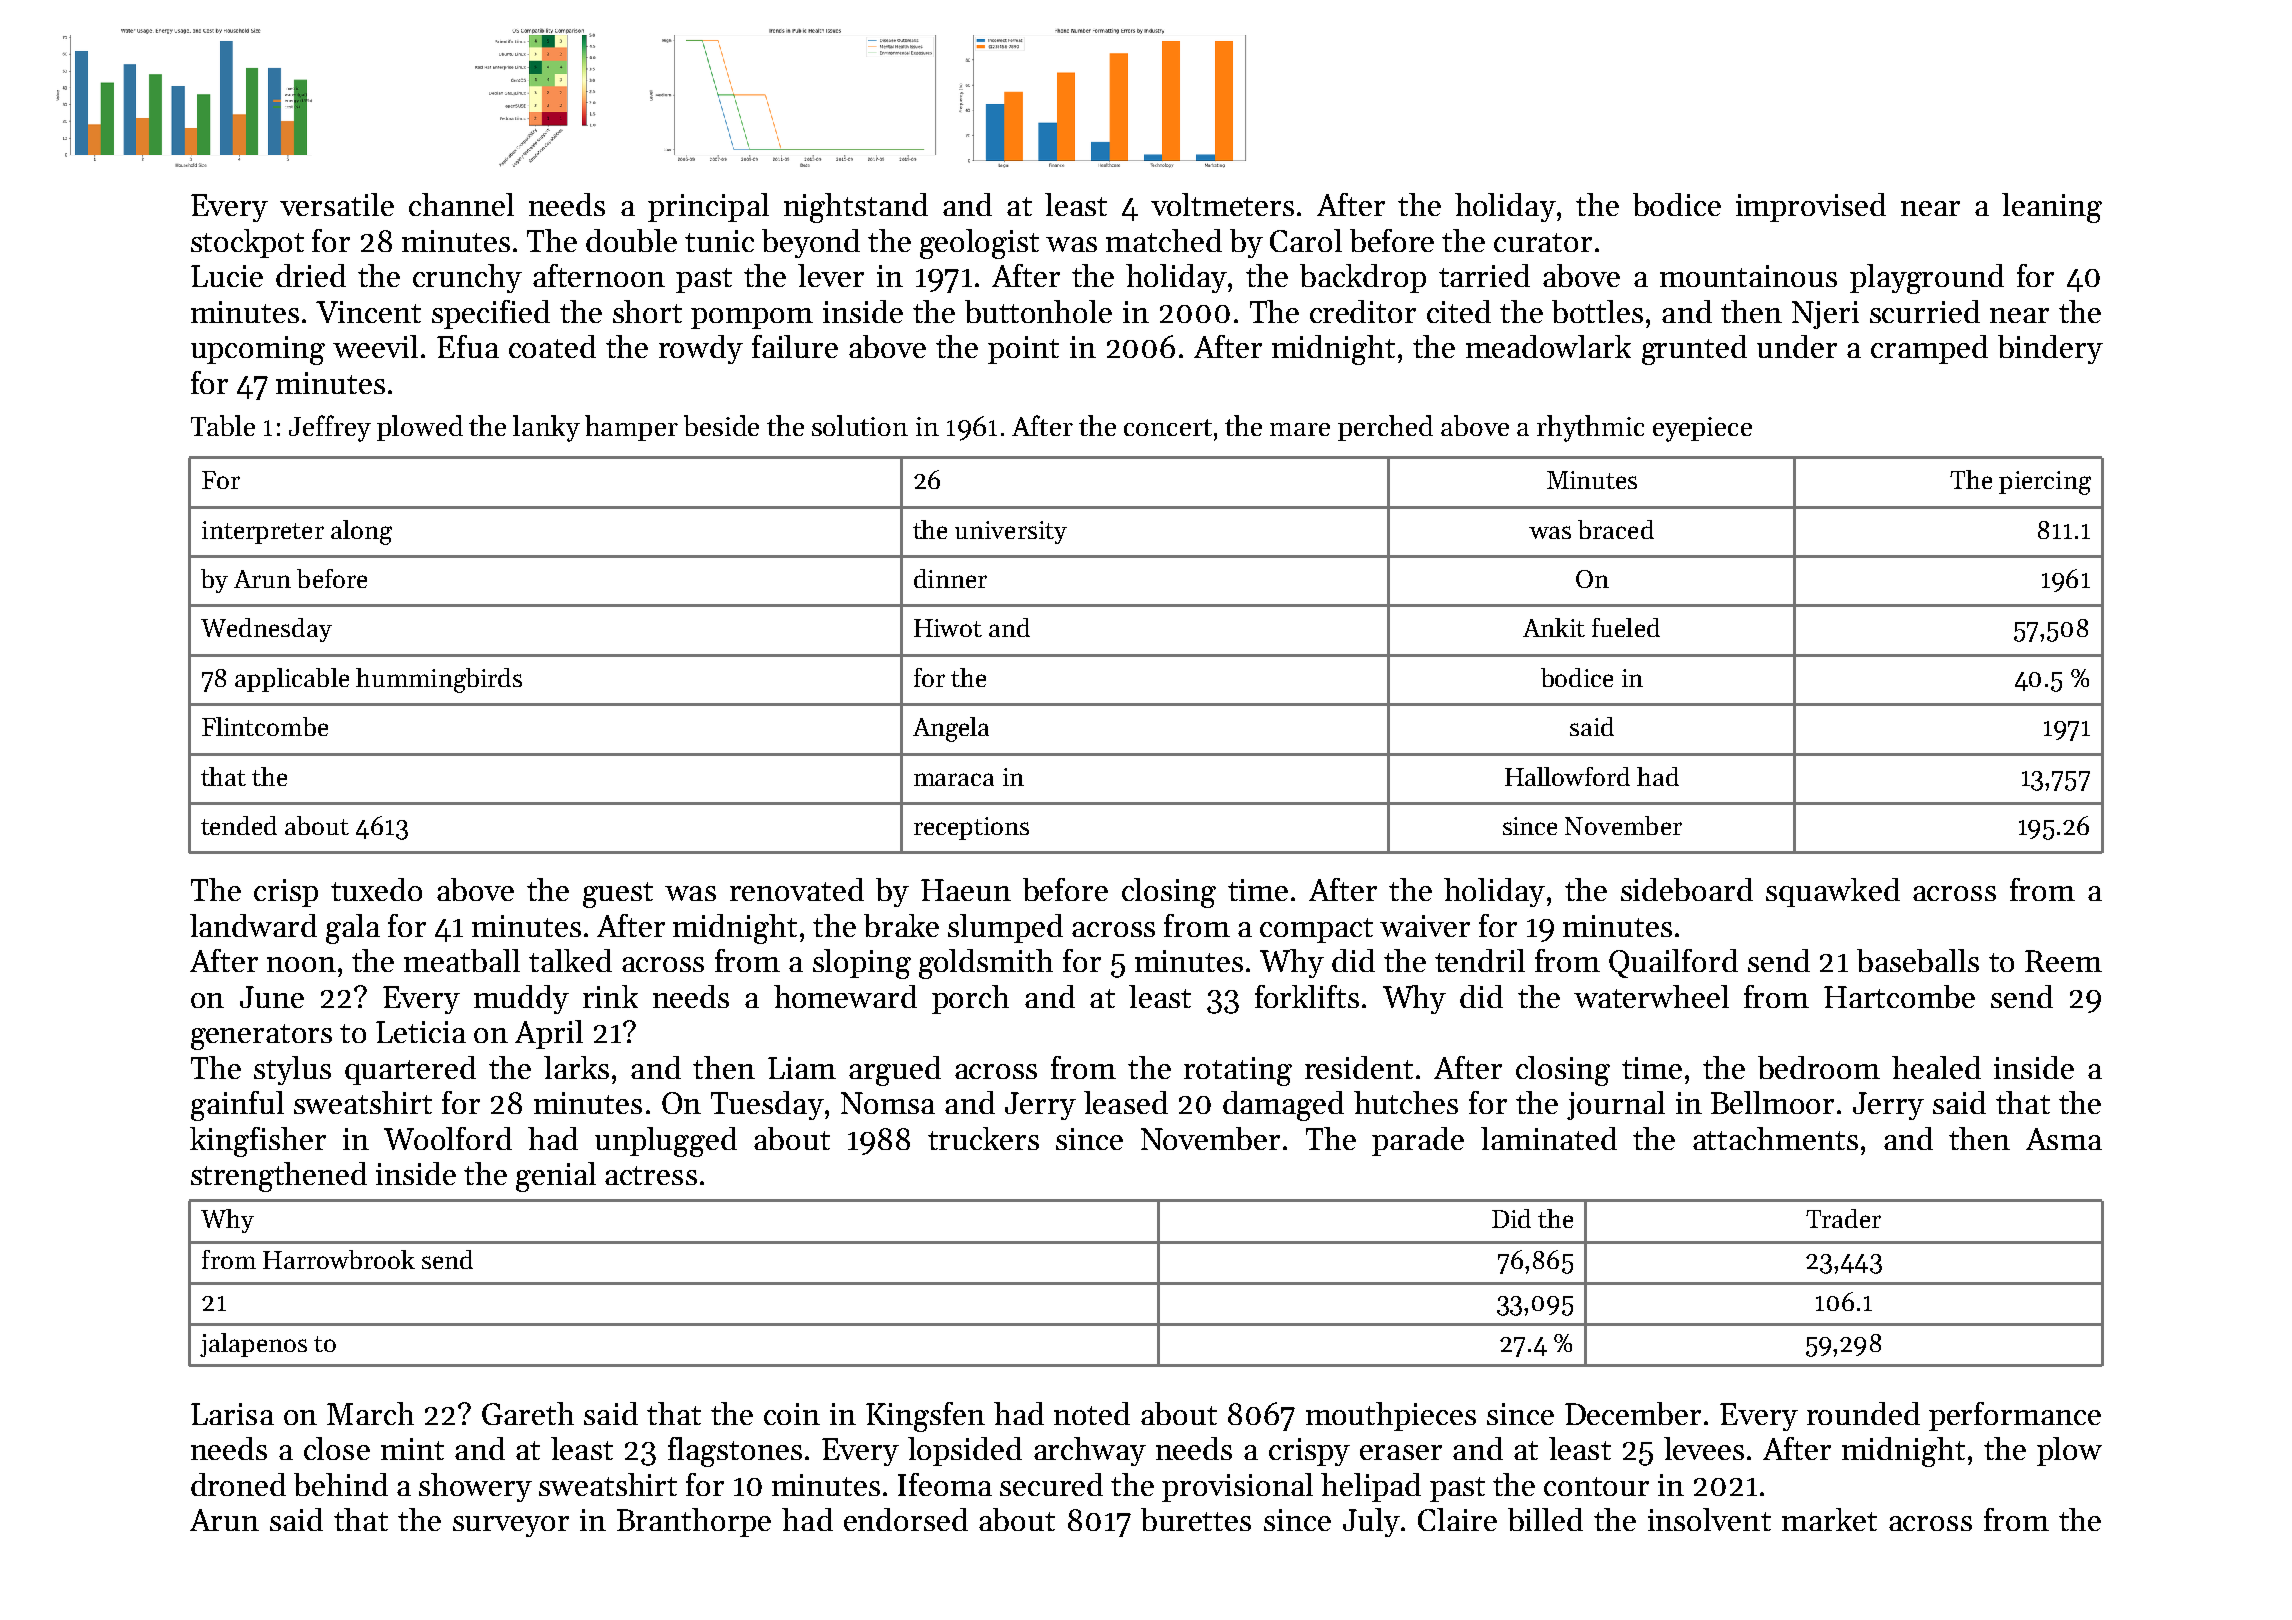 The width and height of the screenshot is (2292, 1620). Describe the element at coordinates (2045, 483) in the screenshot. I see `piercing` at that location.
